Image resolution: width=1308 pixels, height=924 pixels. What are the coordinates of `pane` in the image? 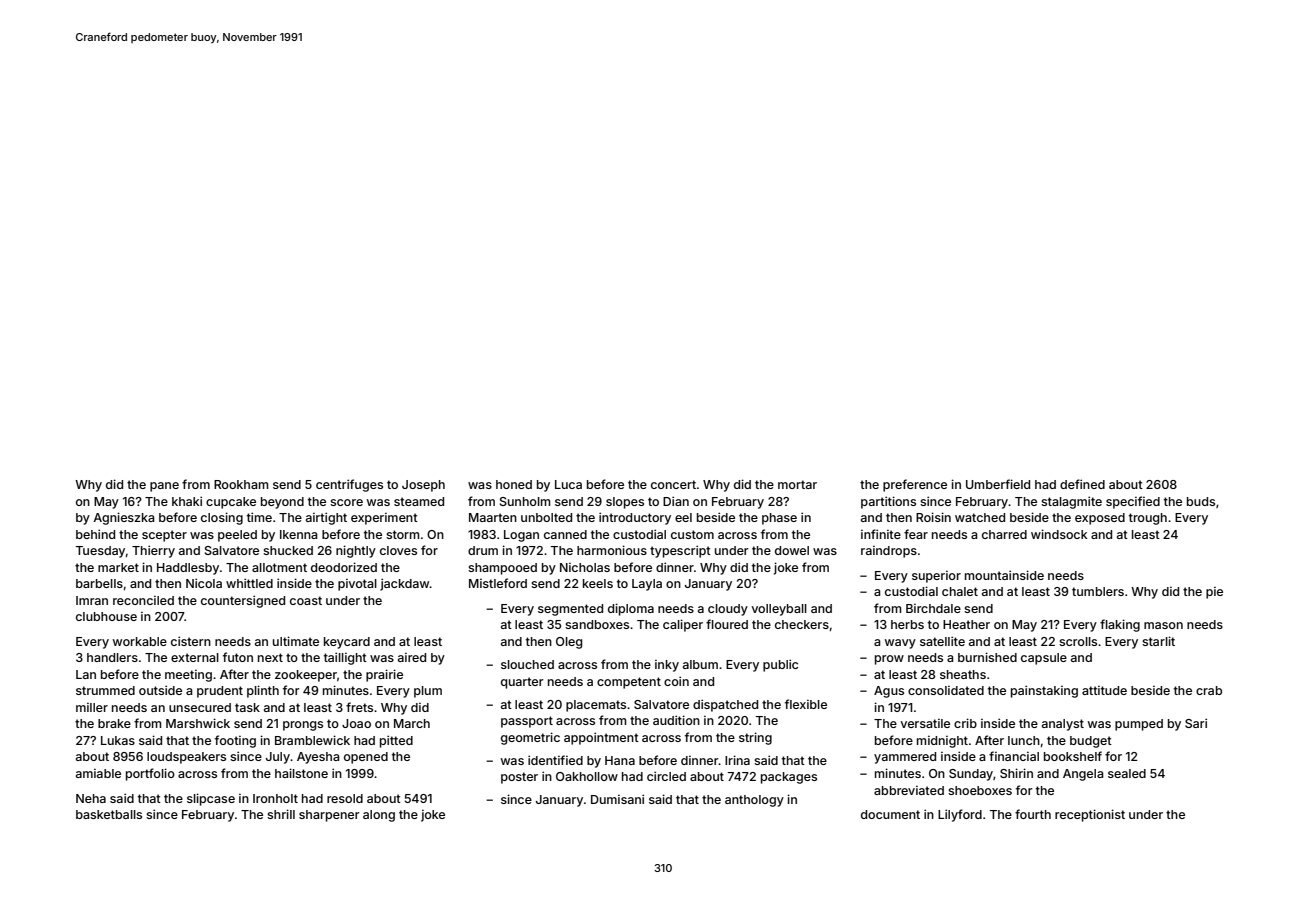 It's located at (164, 487).
